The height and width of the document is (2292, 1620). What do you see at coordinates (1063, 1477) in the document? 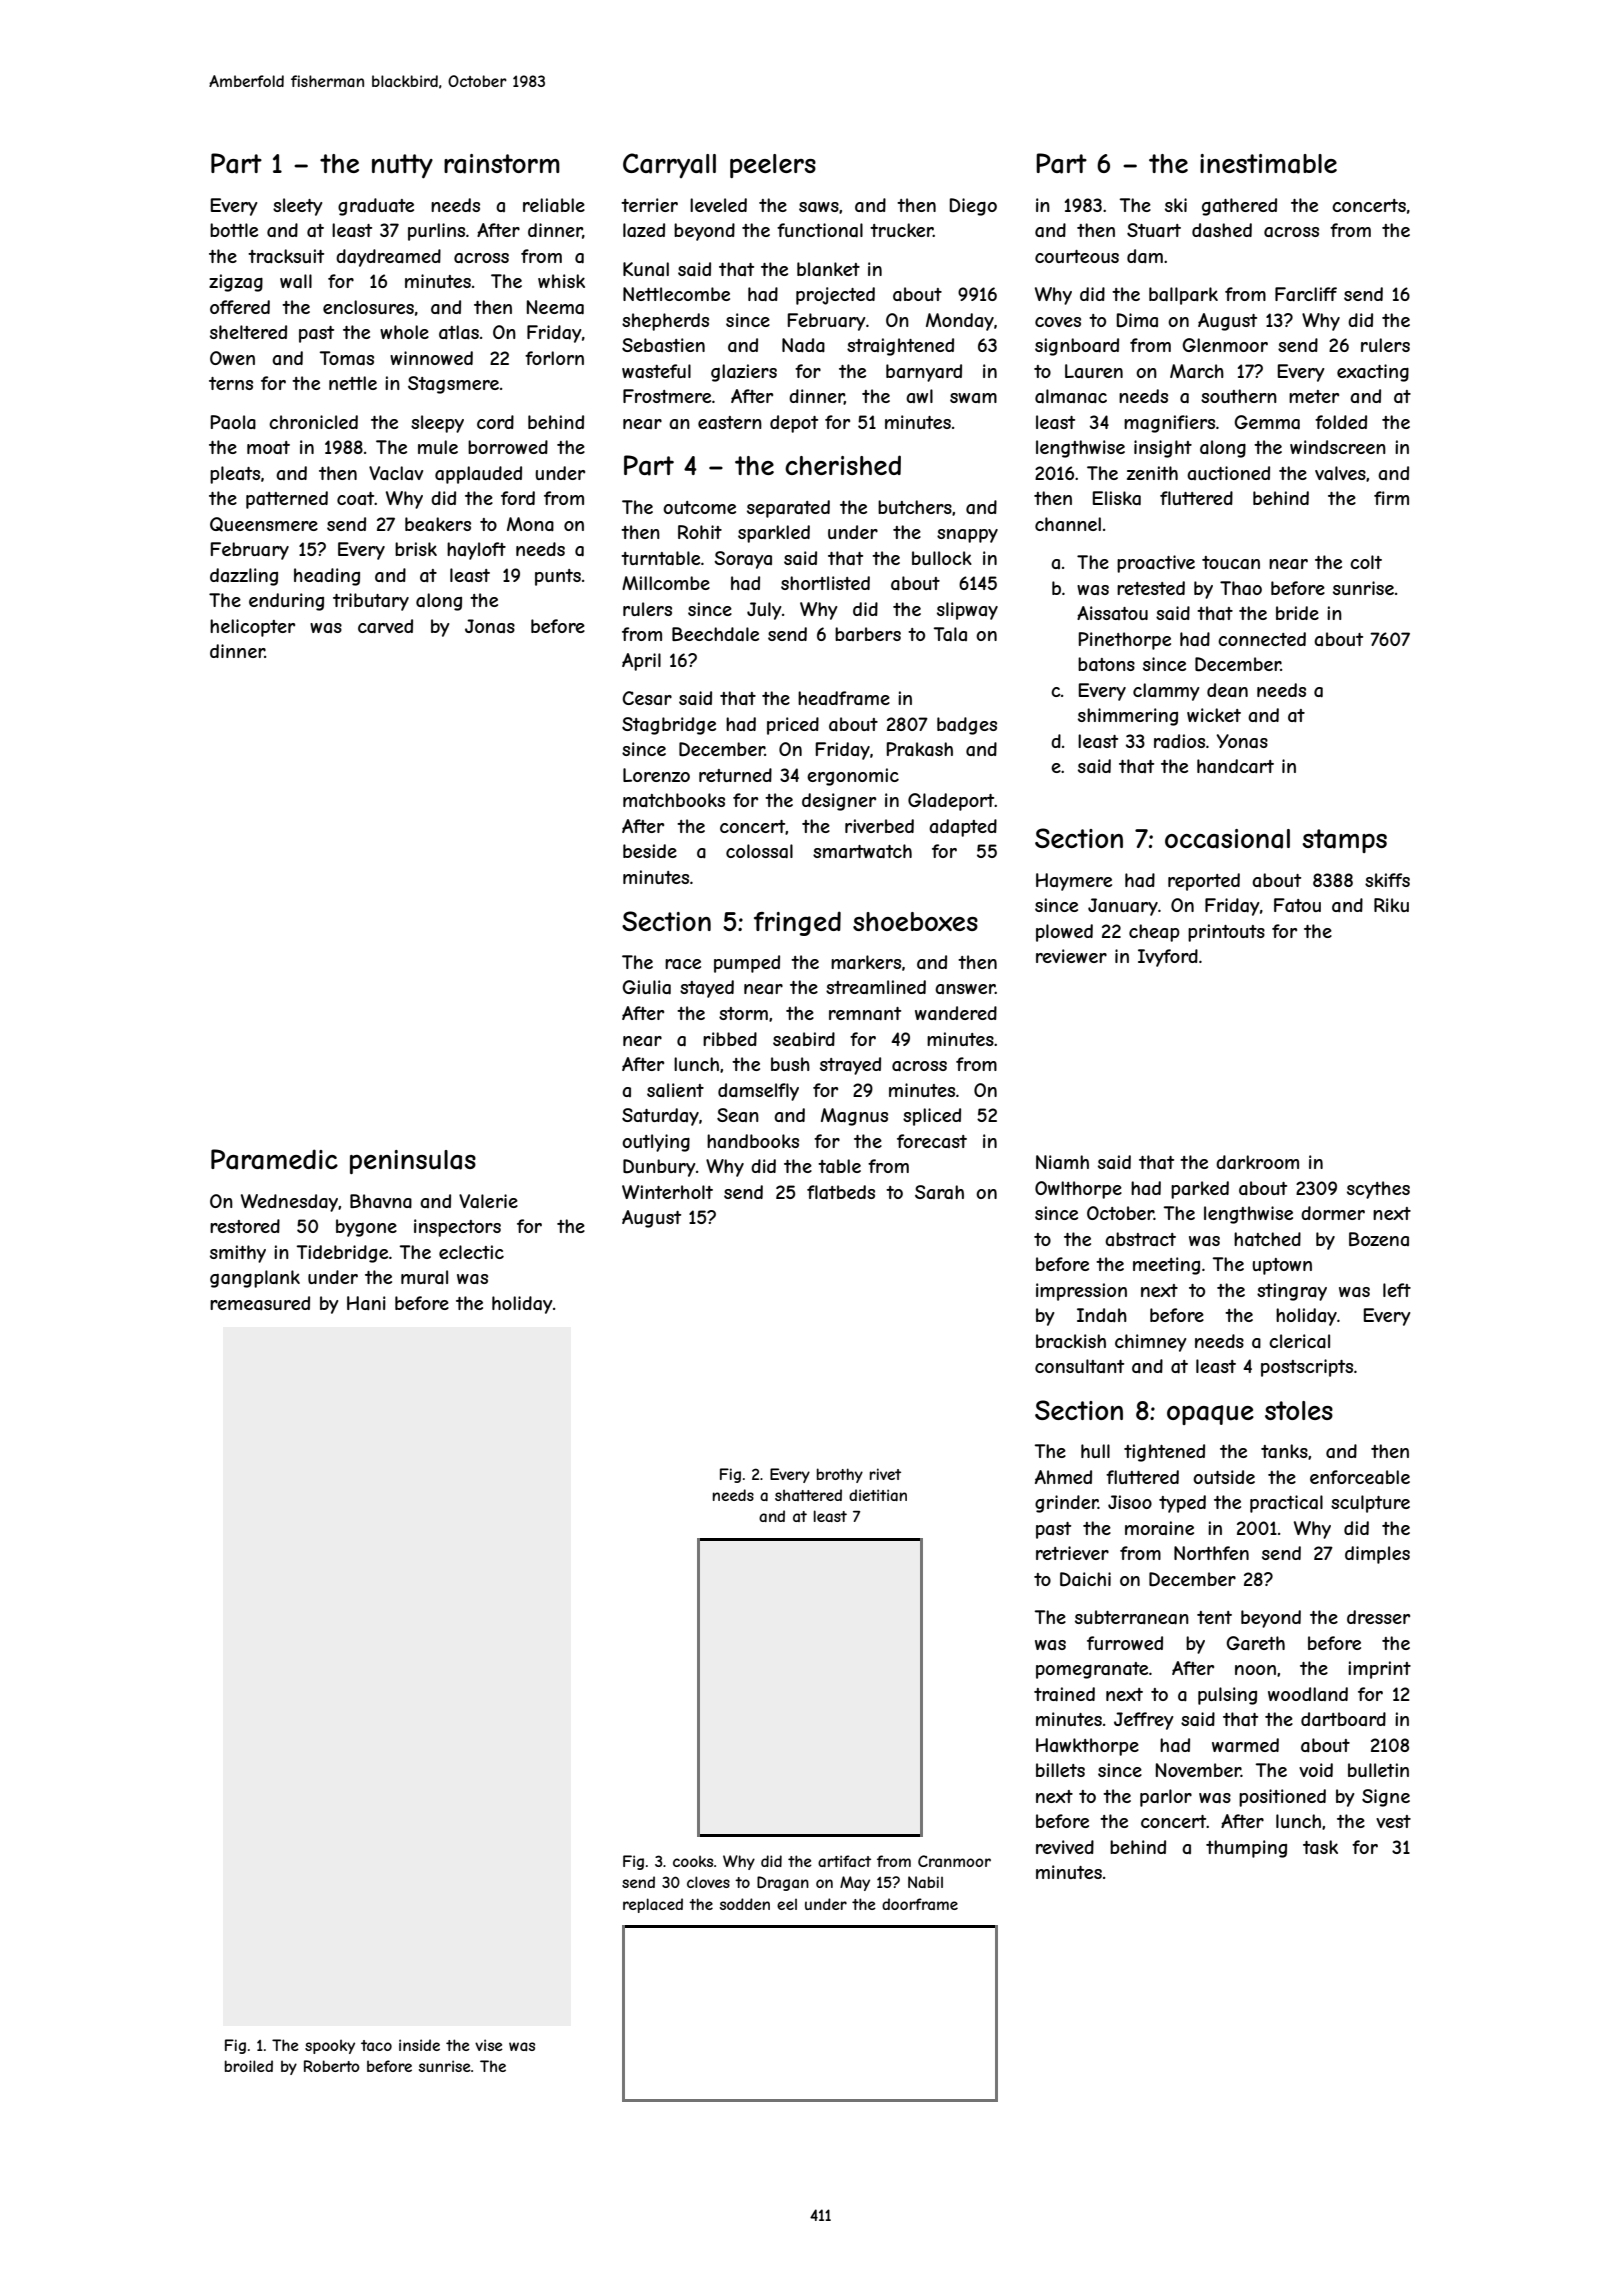
I see `Ahmed` at bounding box center [1063, 1477].
